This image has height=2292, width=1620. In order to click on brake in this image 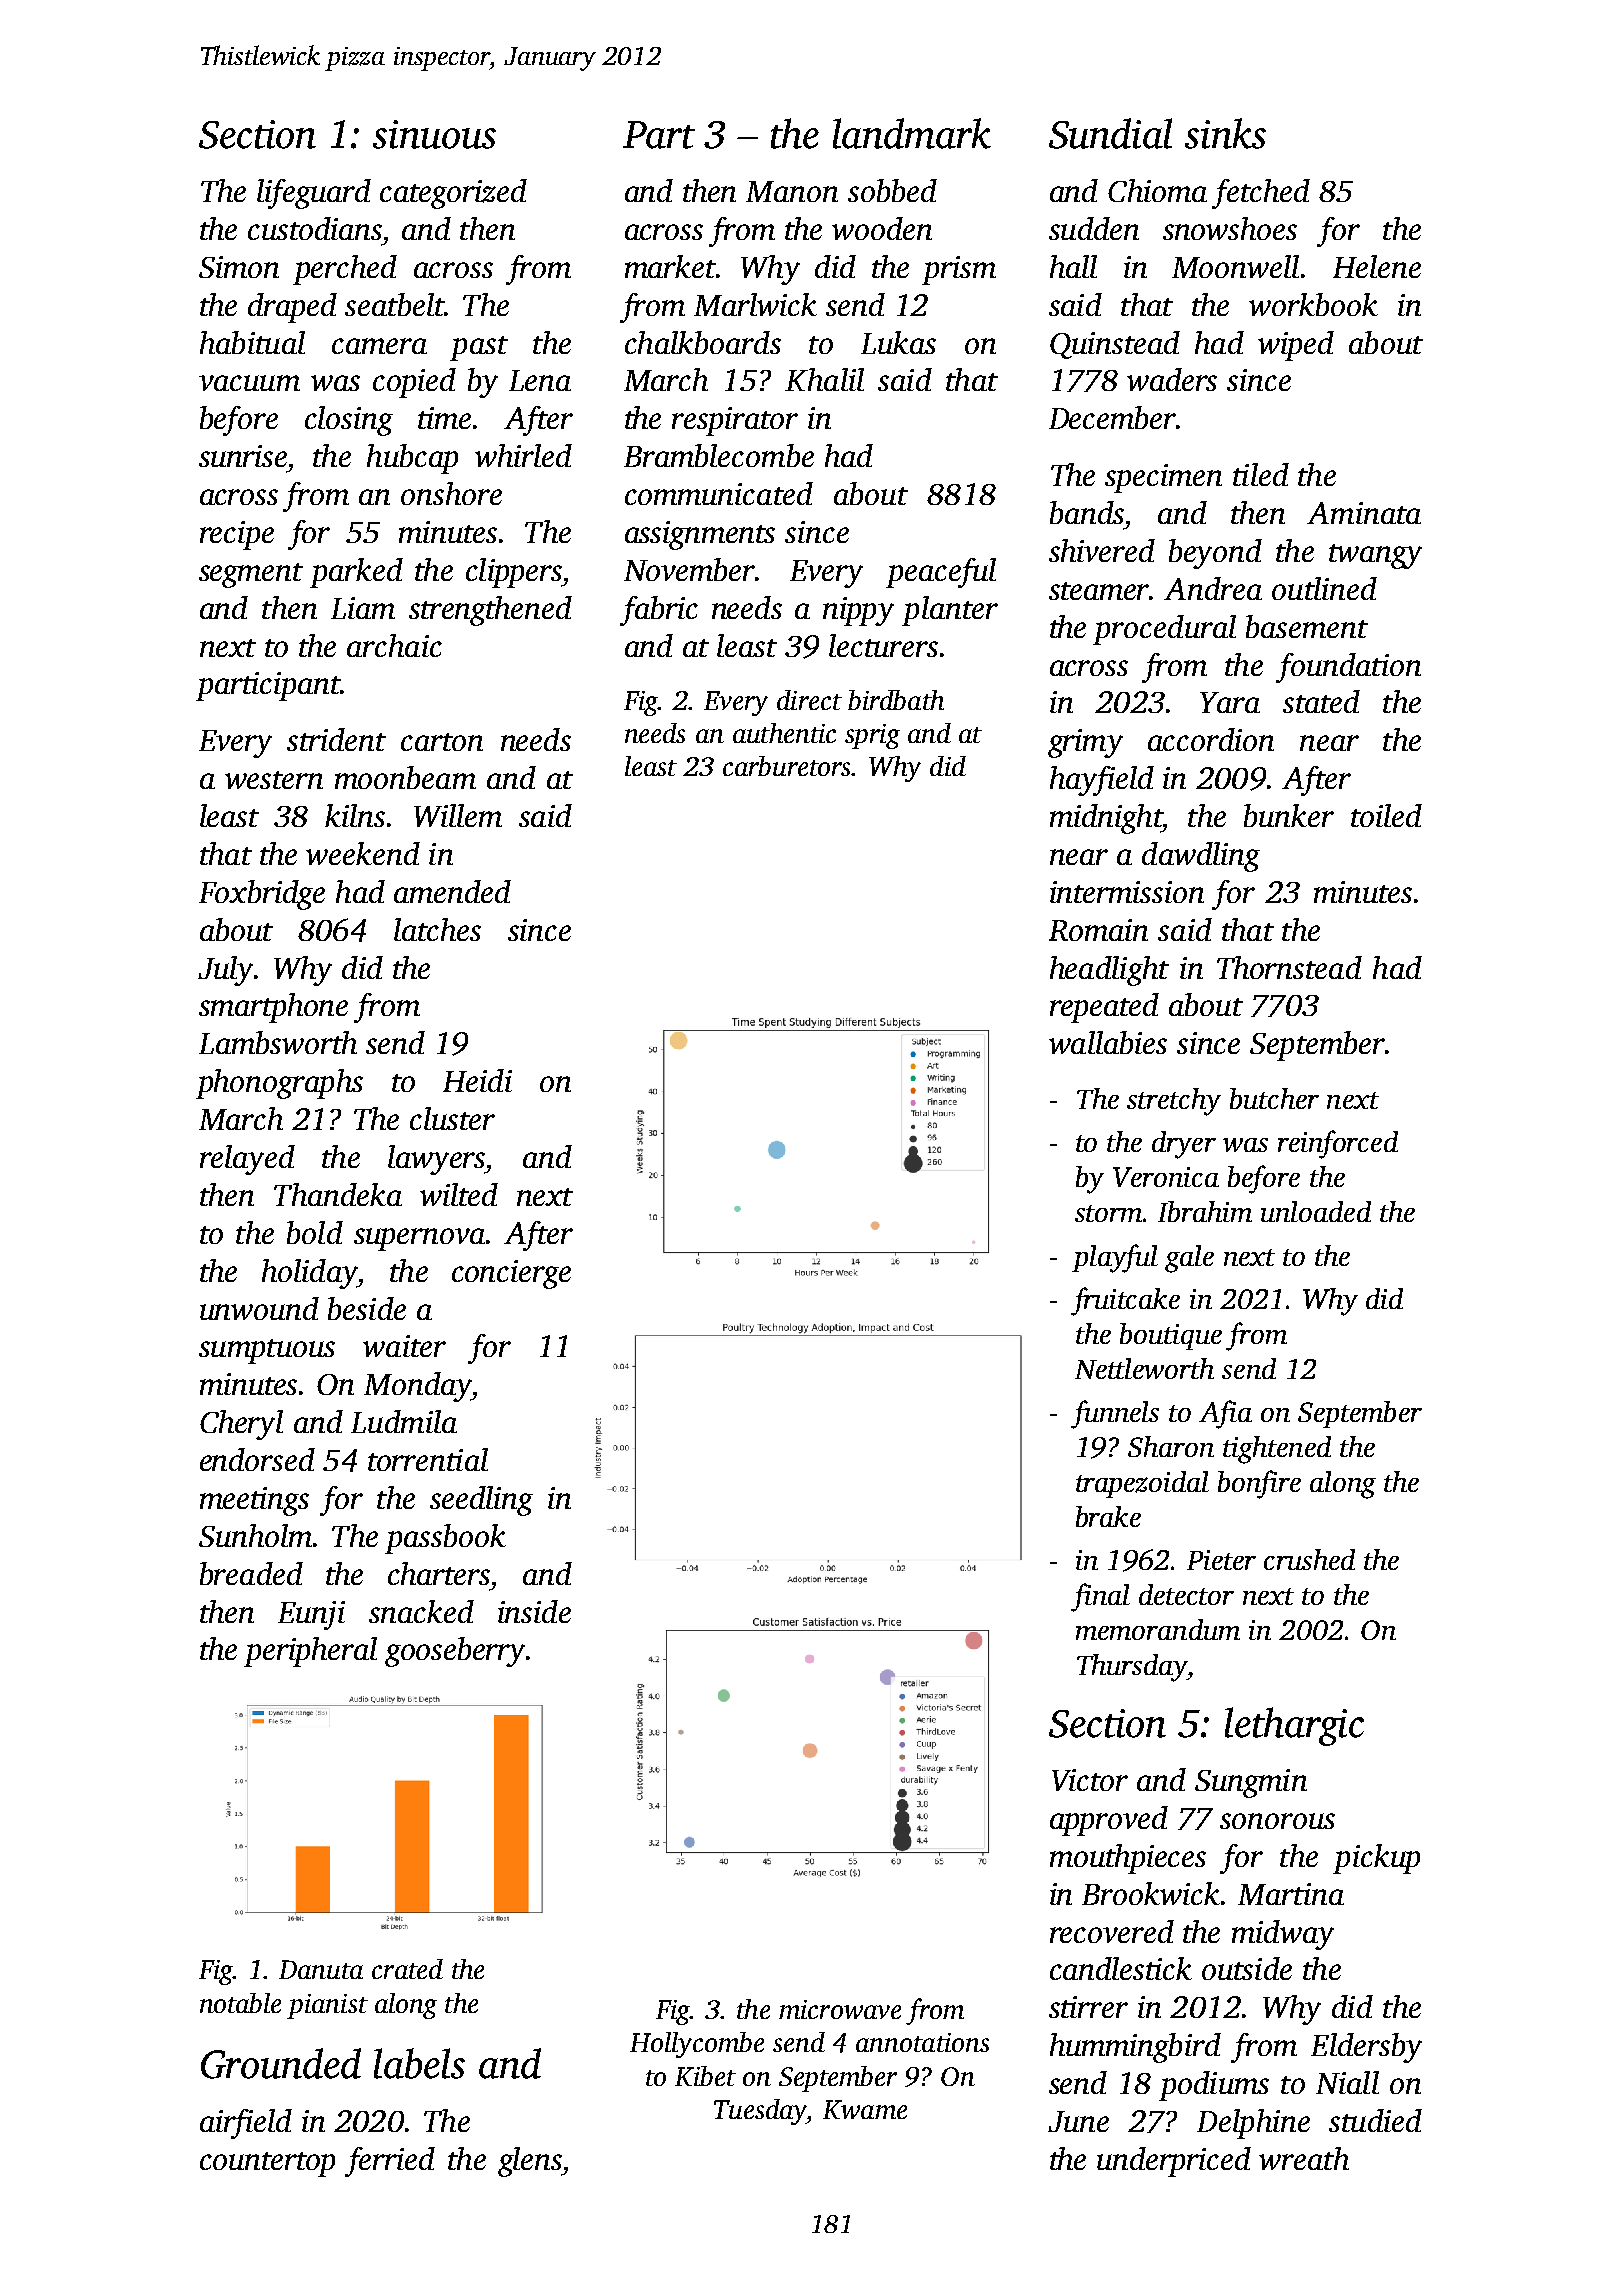, I will do `click(1108, 1516)`.
